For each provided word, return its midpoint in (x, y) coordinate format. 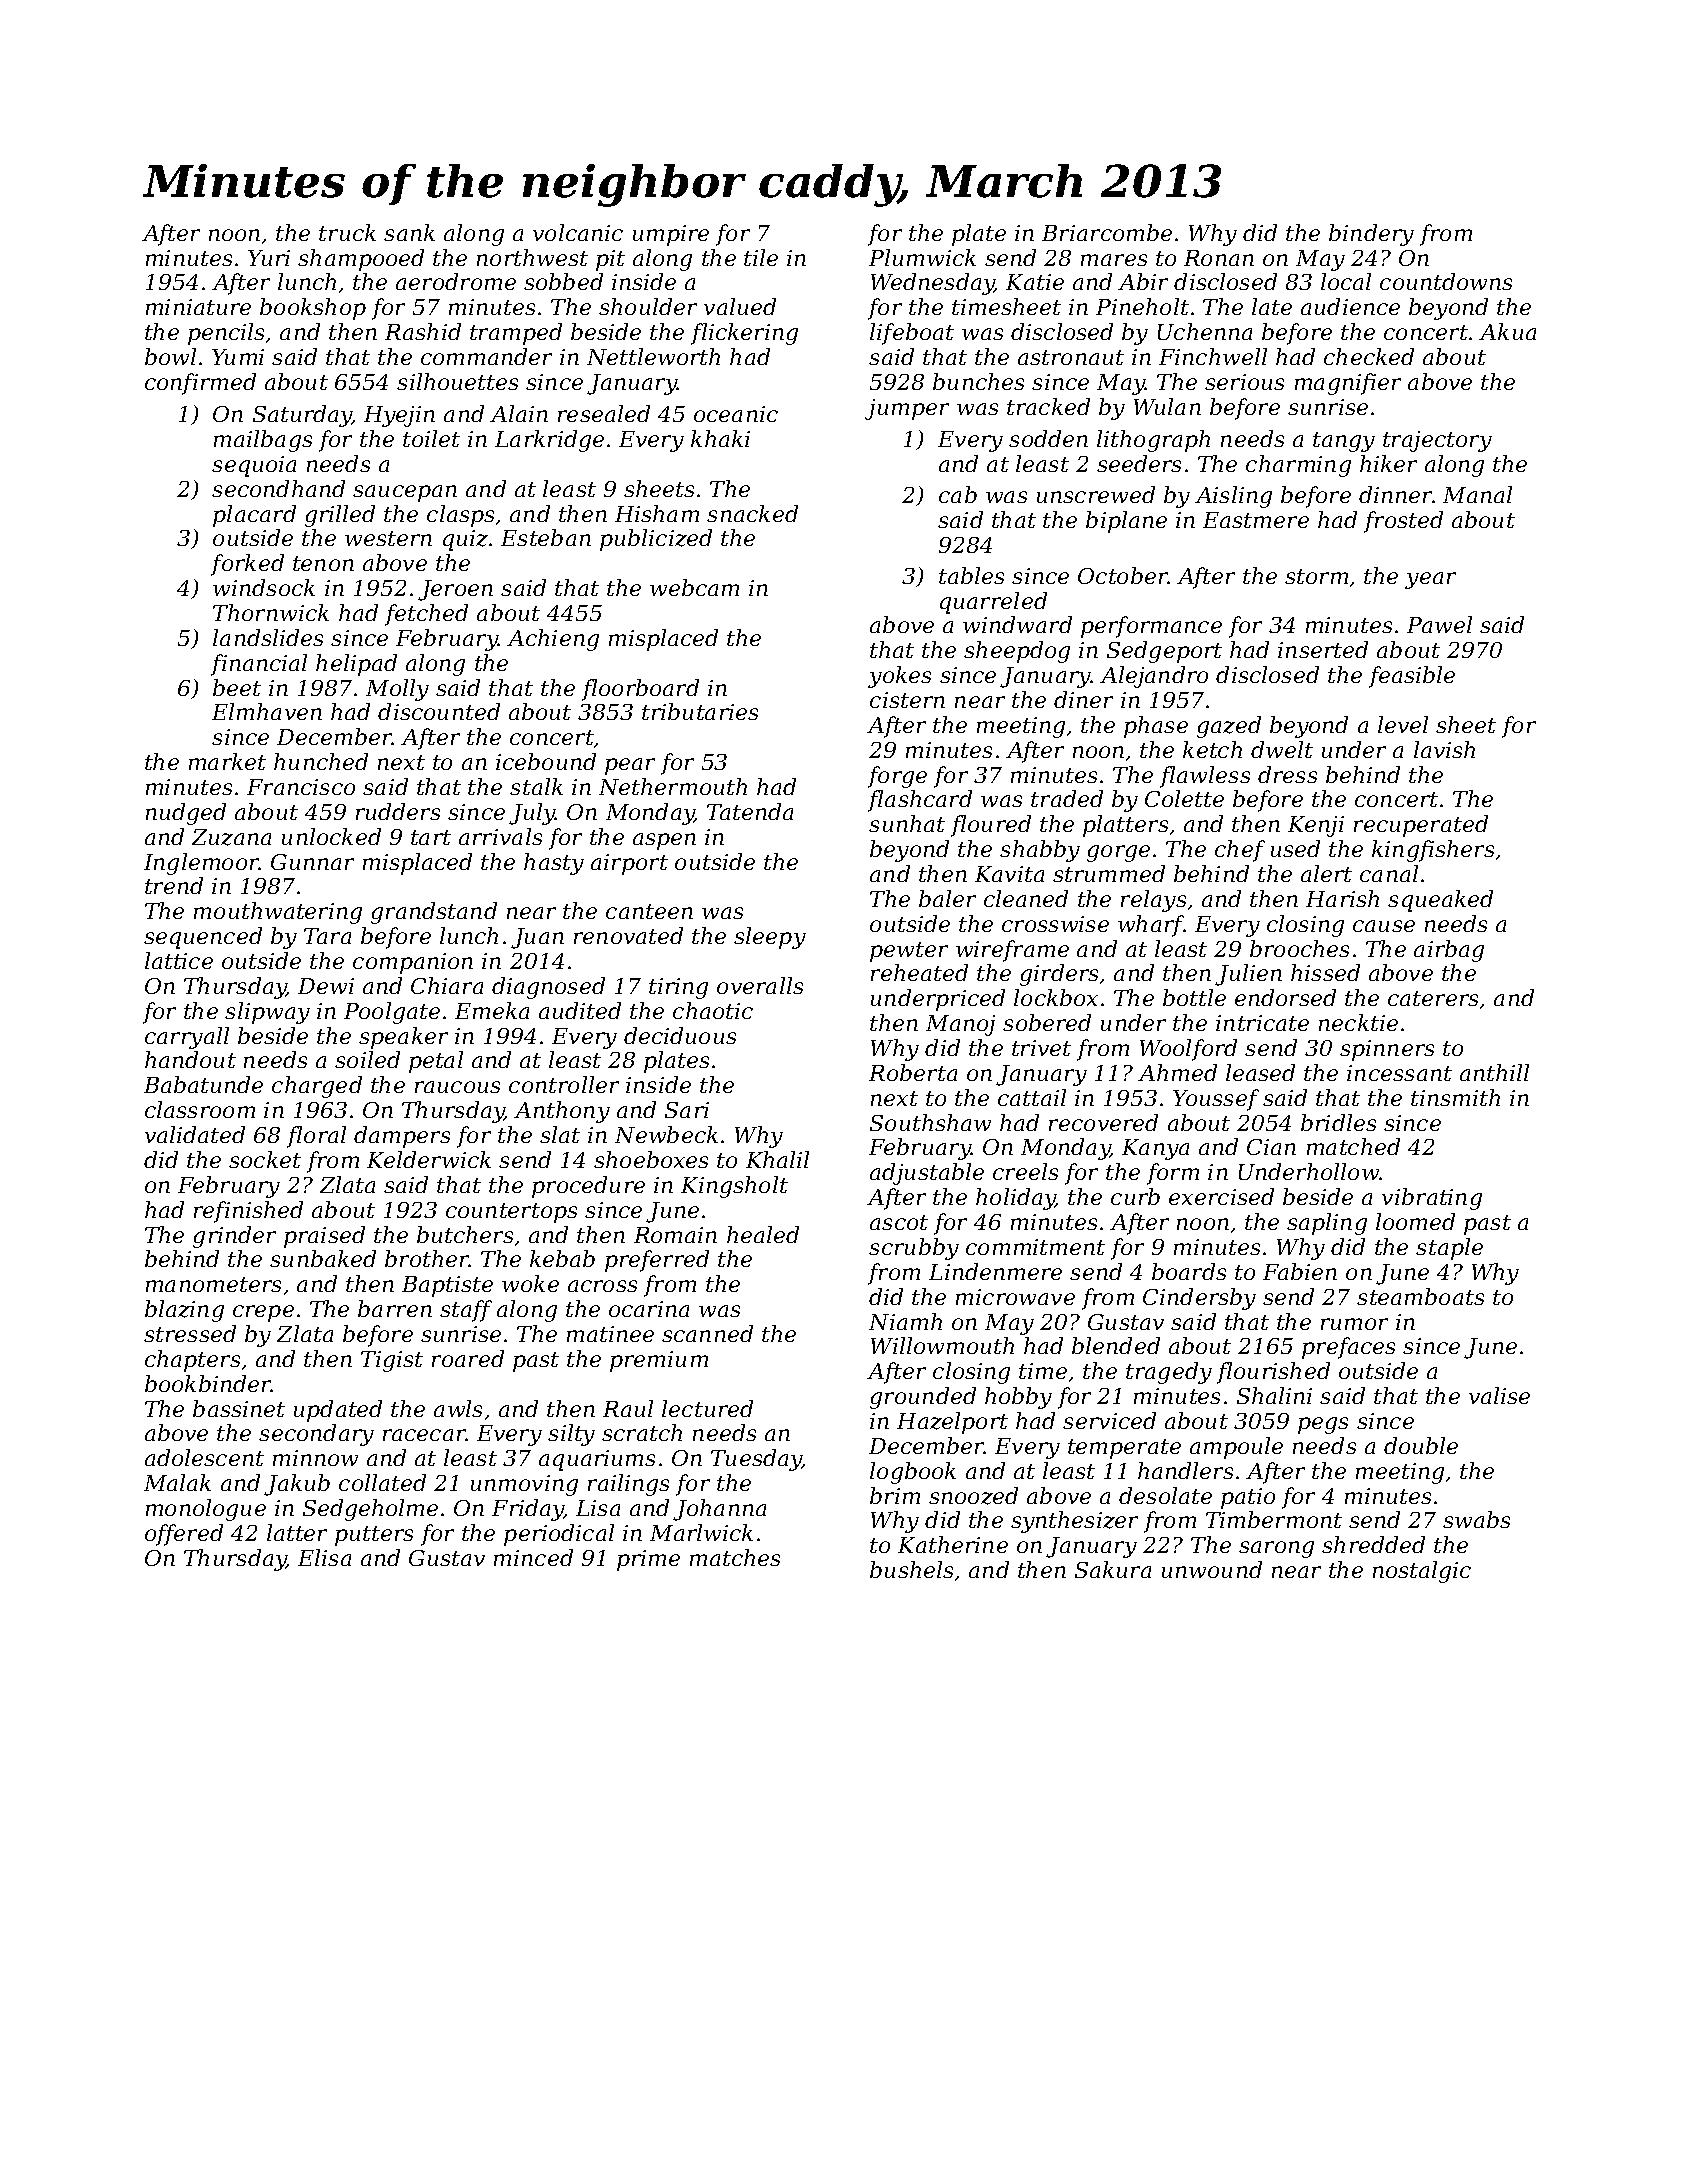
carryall (187, 1038)
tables (971, 575)
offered (184, 1535)
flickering (744, 334)
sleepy (770, 938)
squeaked (1440, 901)
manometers (213, 1284)
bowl (170, 356)
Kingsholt (734, 1187)
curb (1135, 1196)
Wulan (1167, 406)
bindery (1371, 235)
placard (254, 516)
